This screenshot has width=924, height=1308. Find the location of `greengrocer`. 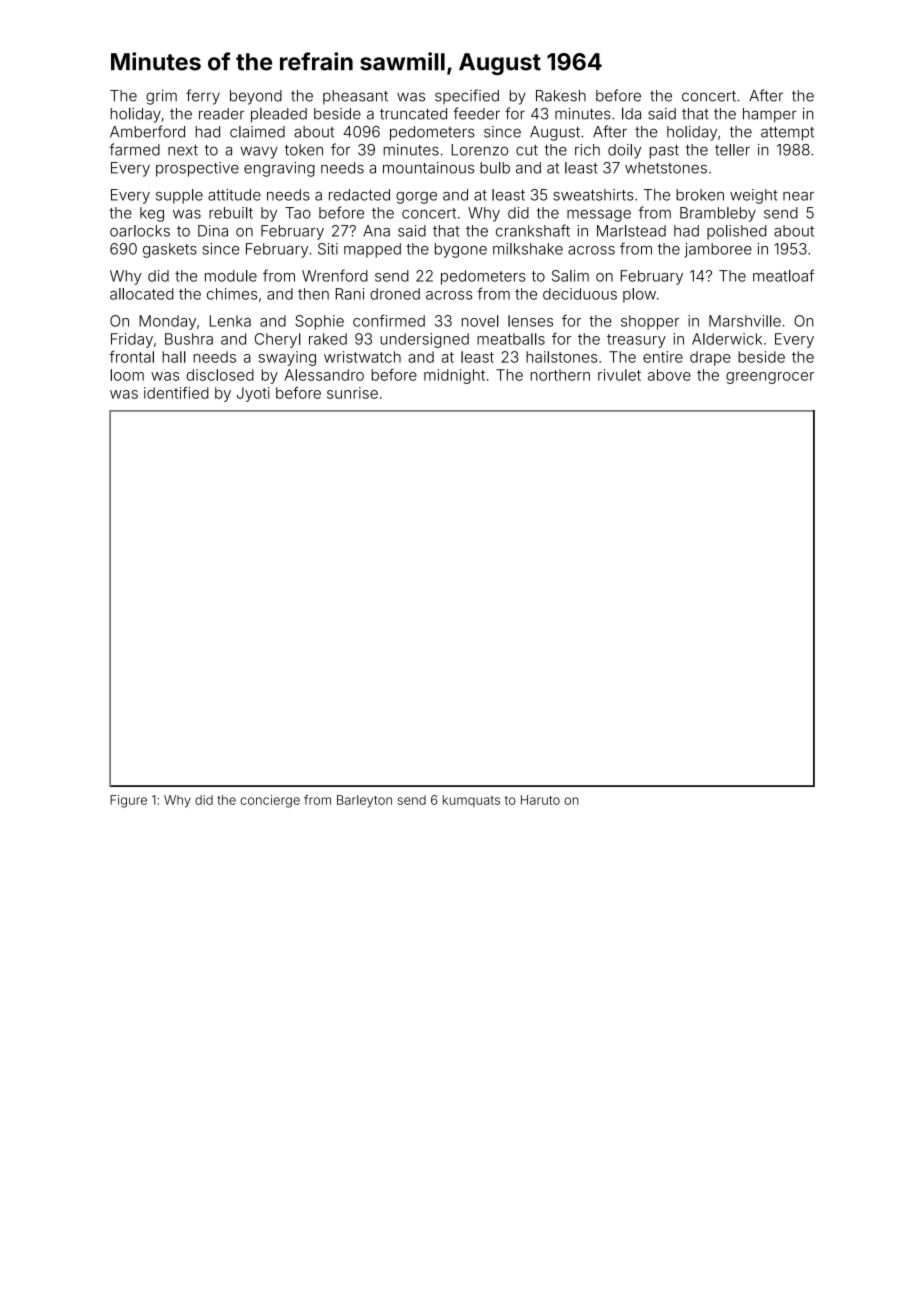

greengrocer is located at coordinates (770, 378).
